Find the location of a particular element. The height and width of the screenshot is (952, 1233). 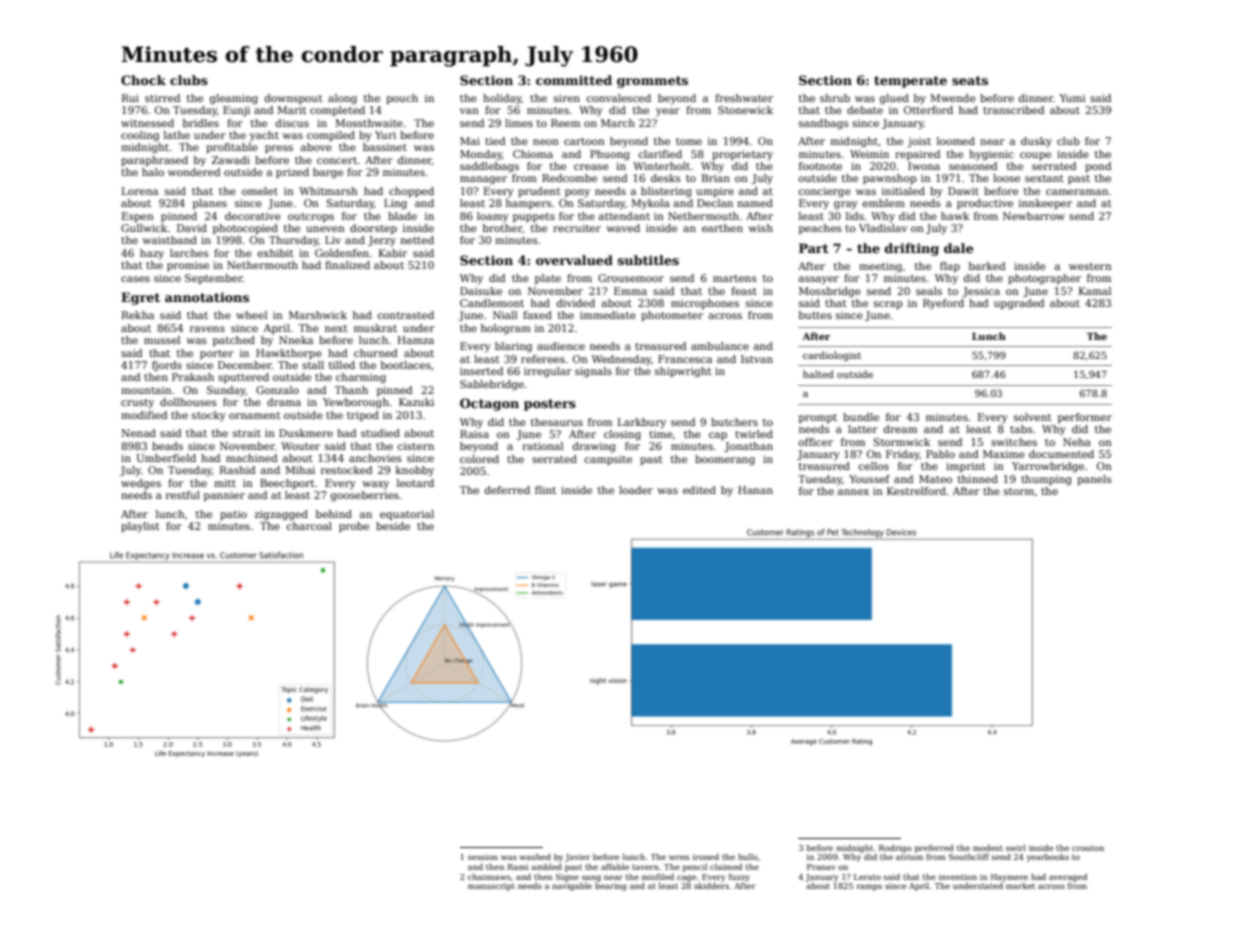

manuscript is located at coordinates (491, 887).
